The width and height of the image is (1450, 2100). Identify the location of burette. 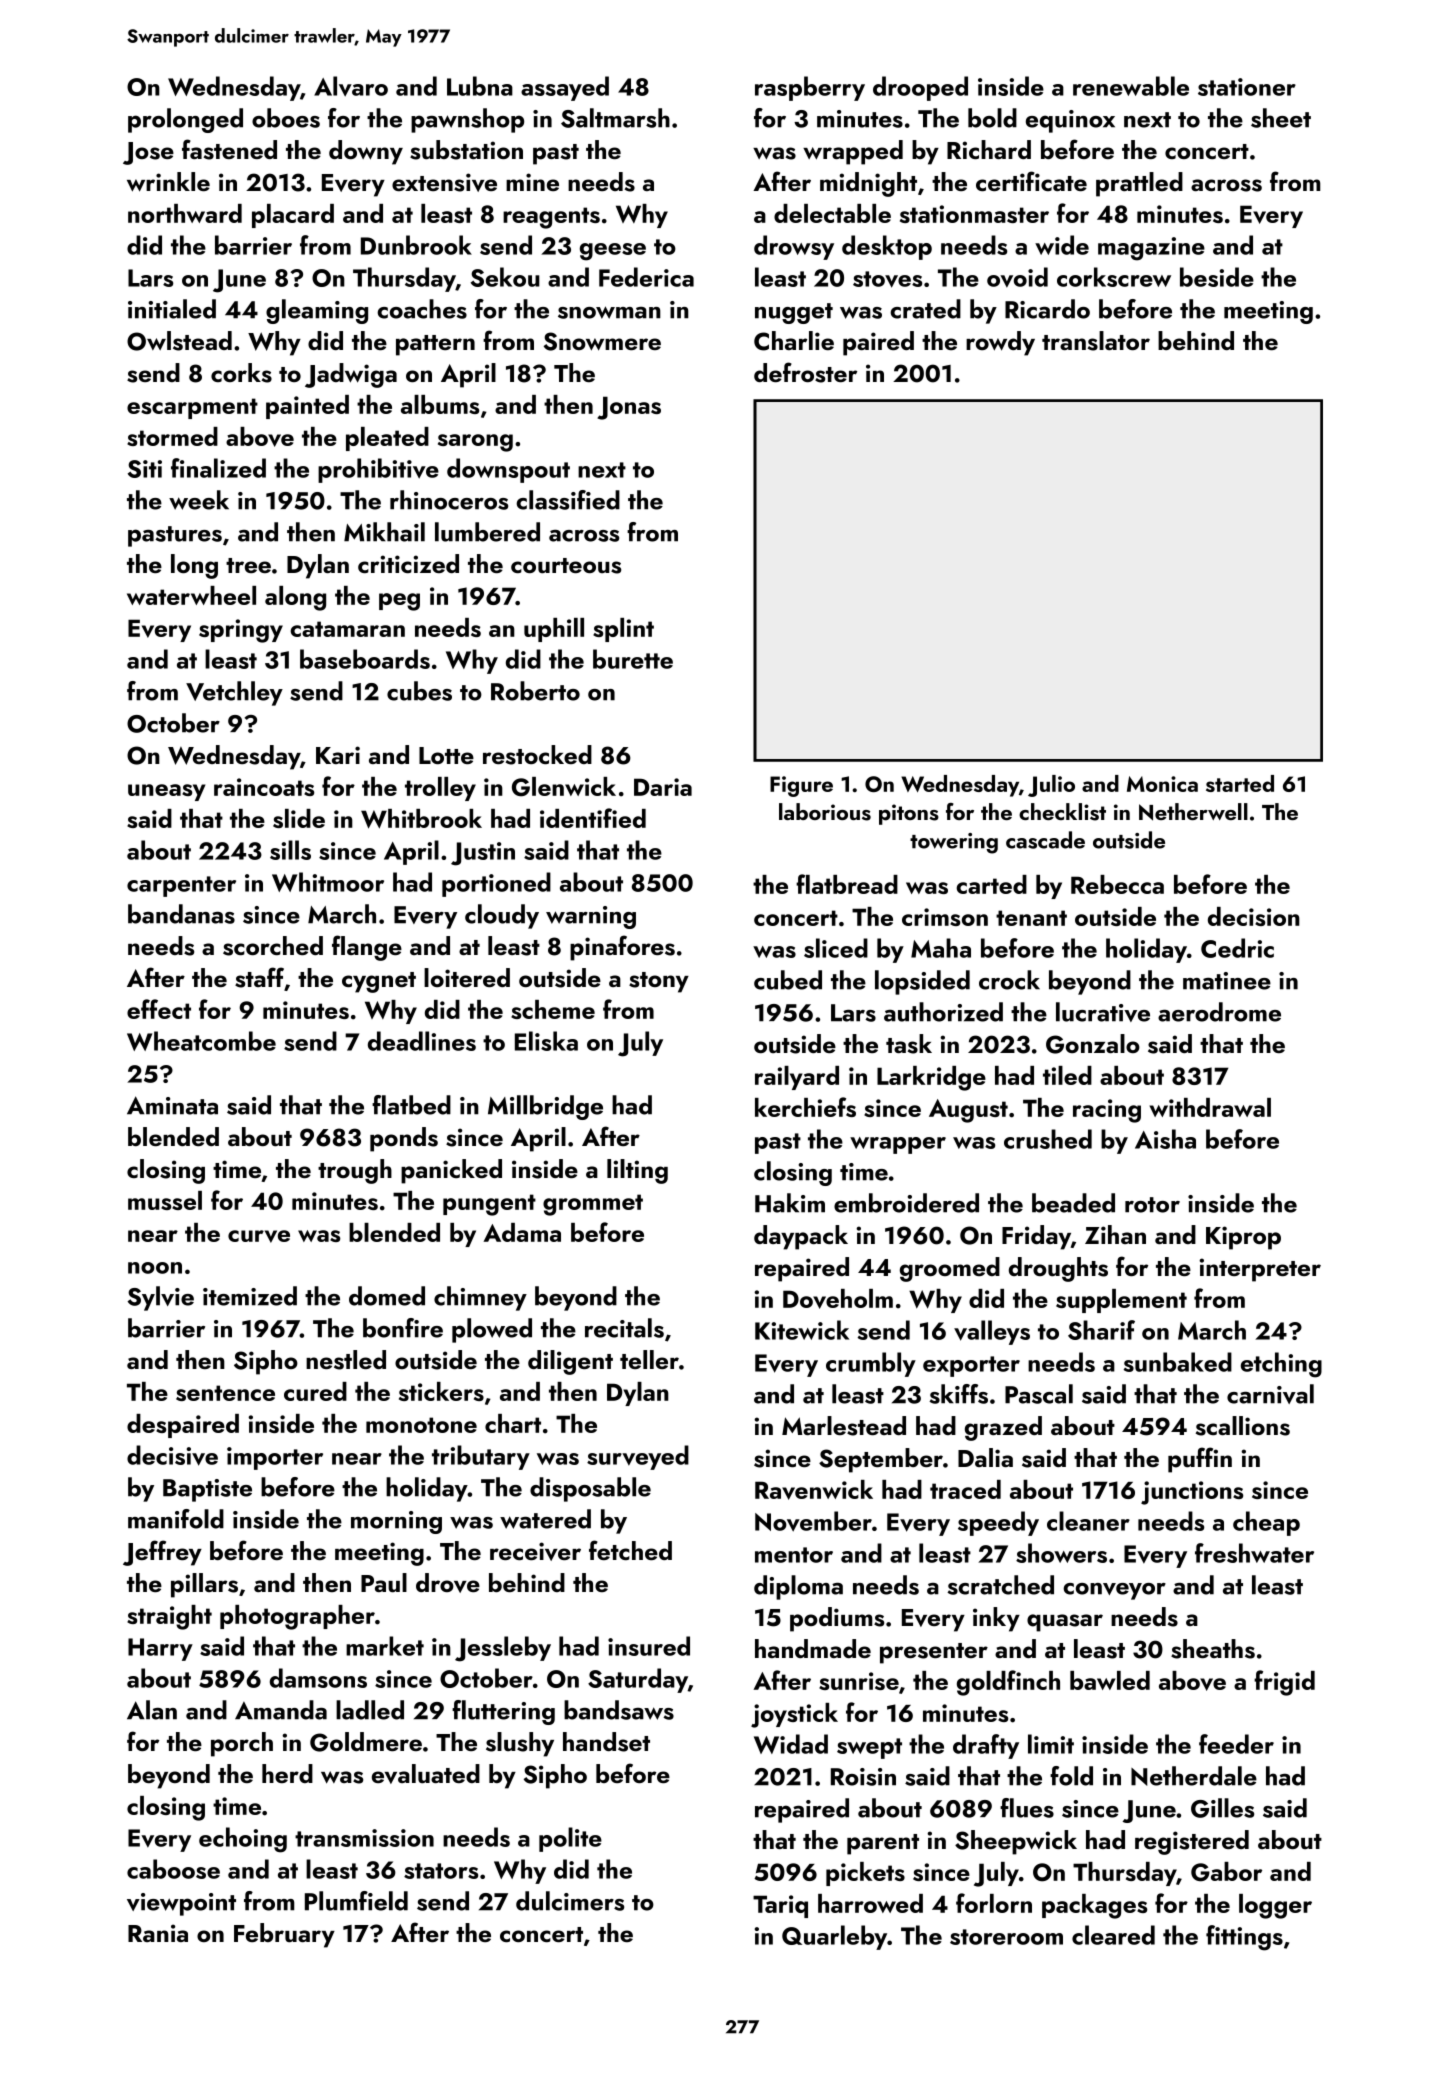
(633, 659).
